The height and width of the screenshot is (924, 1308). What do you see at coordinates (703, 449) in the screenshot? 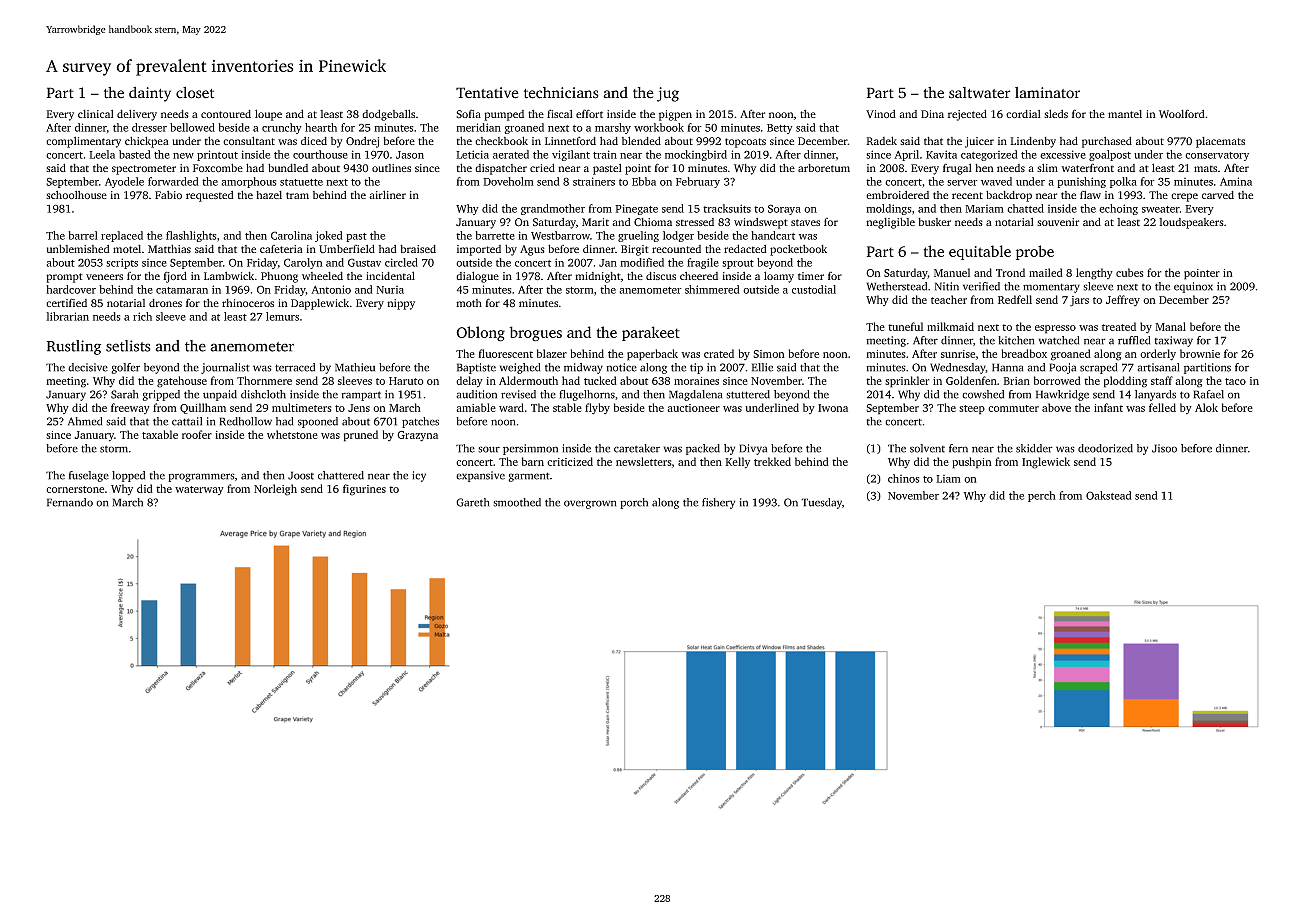
I see `packed` at bounding box center [703, 449].
